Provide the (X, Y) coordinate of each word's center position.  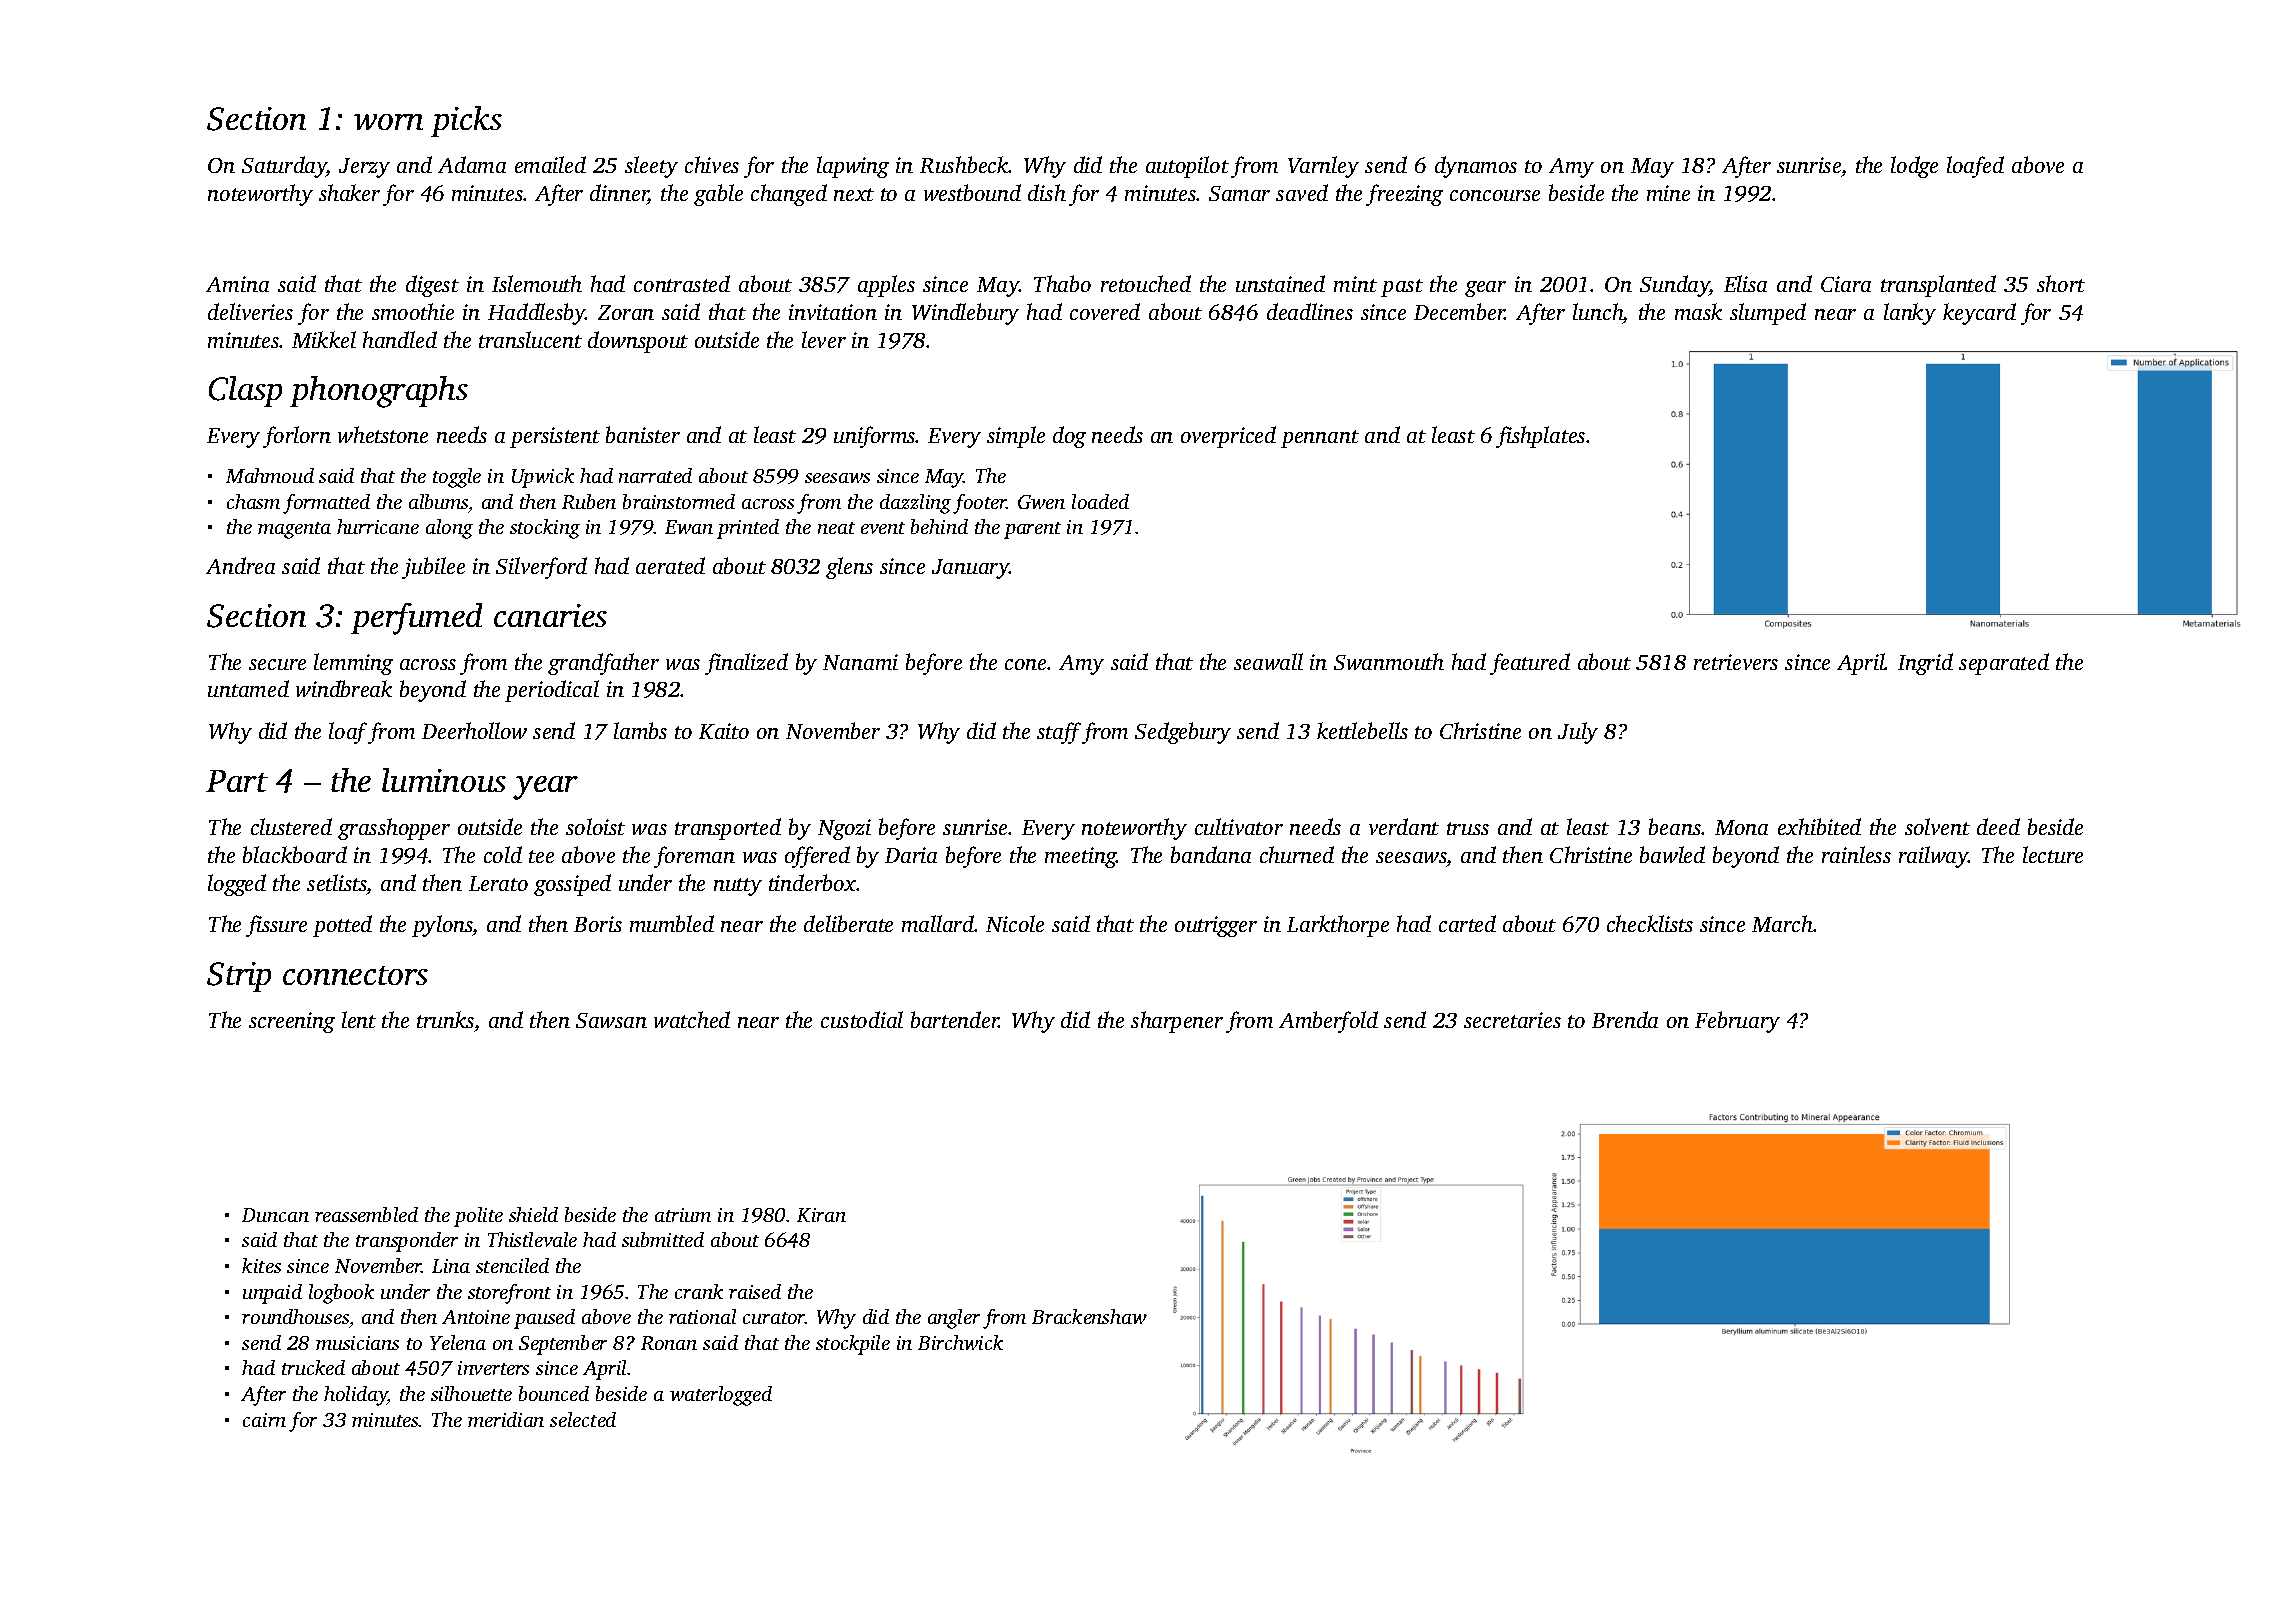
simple (1016, 437)
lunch (1598, 311)
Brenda (1625, 1019)
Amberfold (1328, 1022)
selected (583, 1419)
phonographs (379, 392)
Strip (239, 977)
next (854, 194)
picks (466, 121)
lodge (1914, 167)
